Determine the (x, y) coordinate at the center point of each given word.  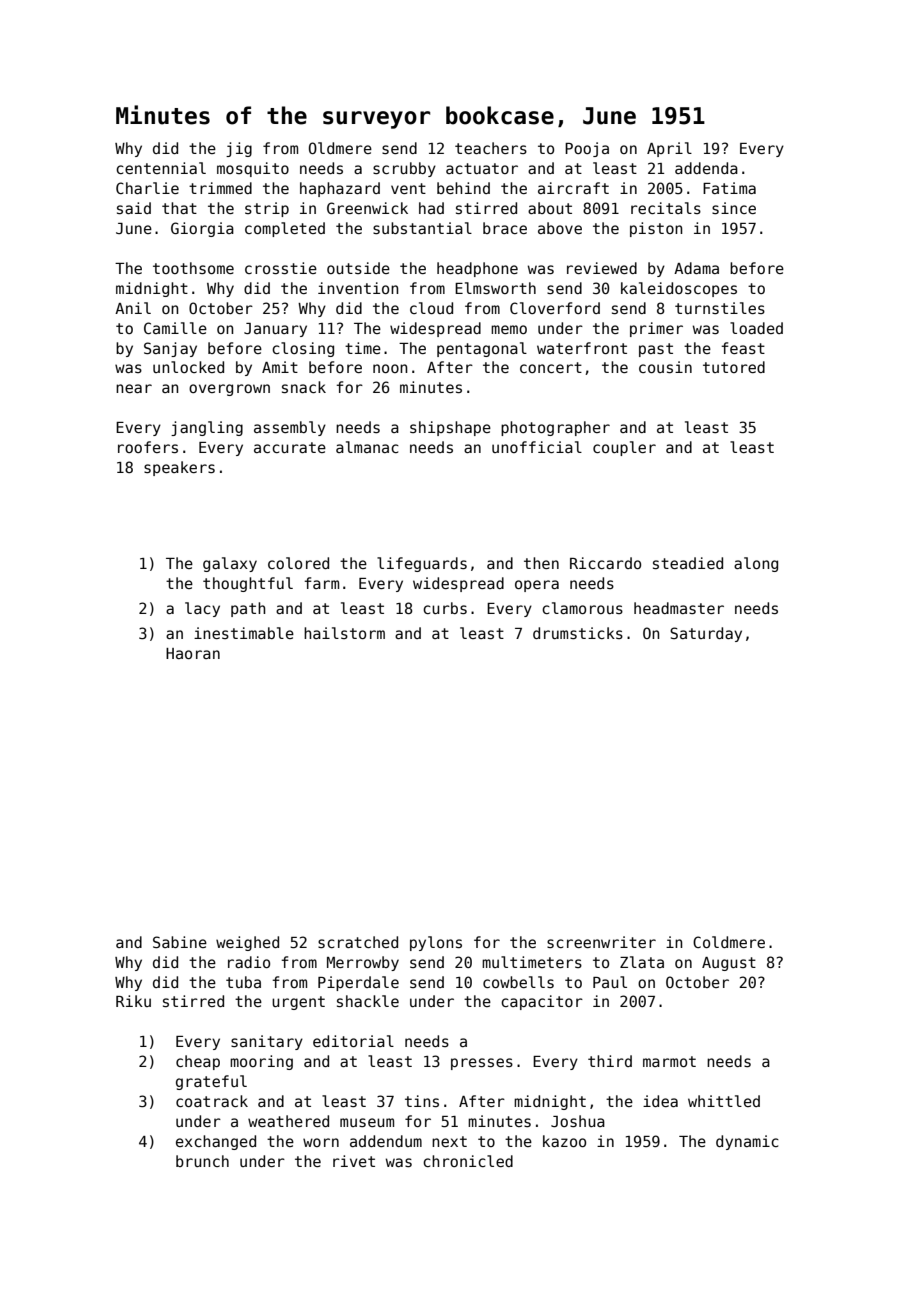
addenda (706, 168)
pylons (436, 943)
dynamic (747, 1142)
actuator (482, 168)
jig (239, 149)
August (729, 964)
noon (390, 368)
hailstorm (344, 633)
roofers (148, 447)
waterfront (582, 348)
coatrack (212, 1101)
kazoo (564, 1141)
